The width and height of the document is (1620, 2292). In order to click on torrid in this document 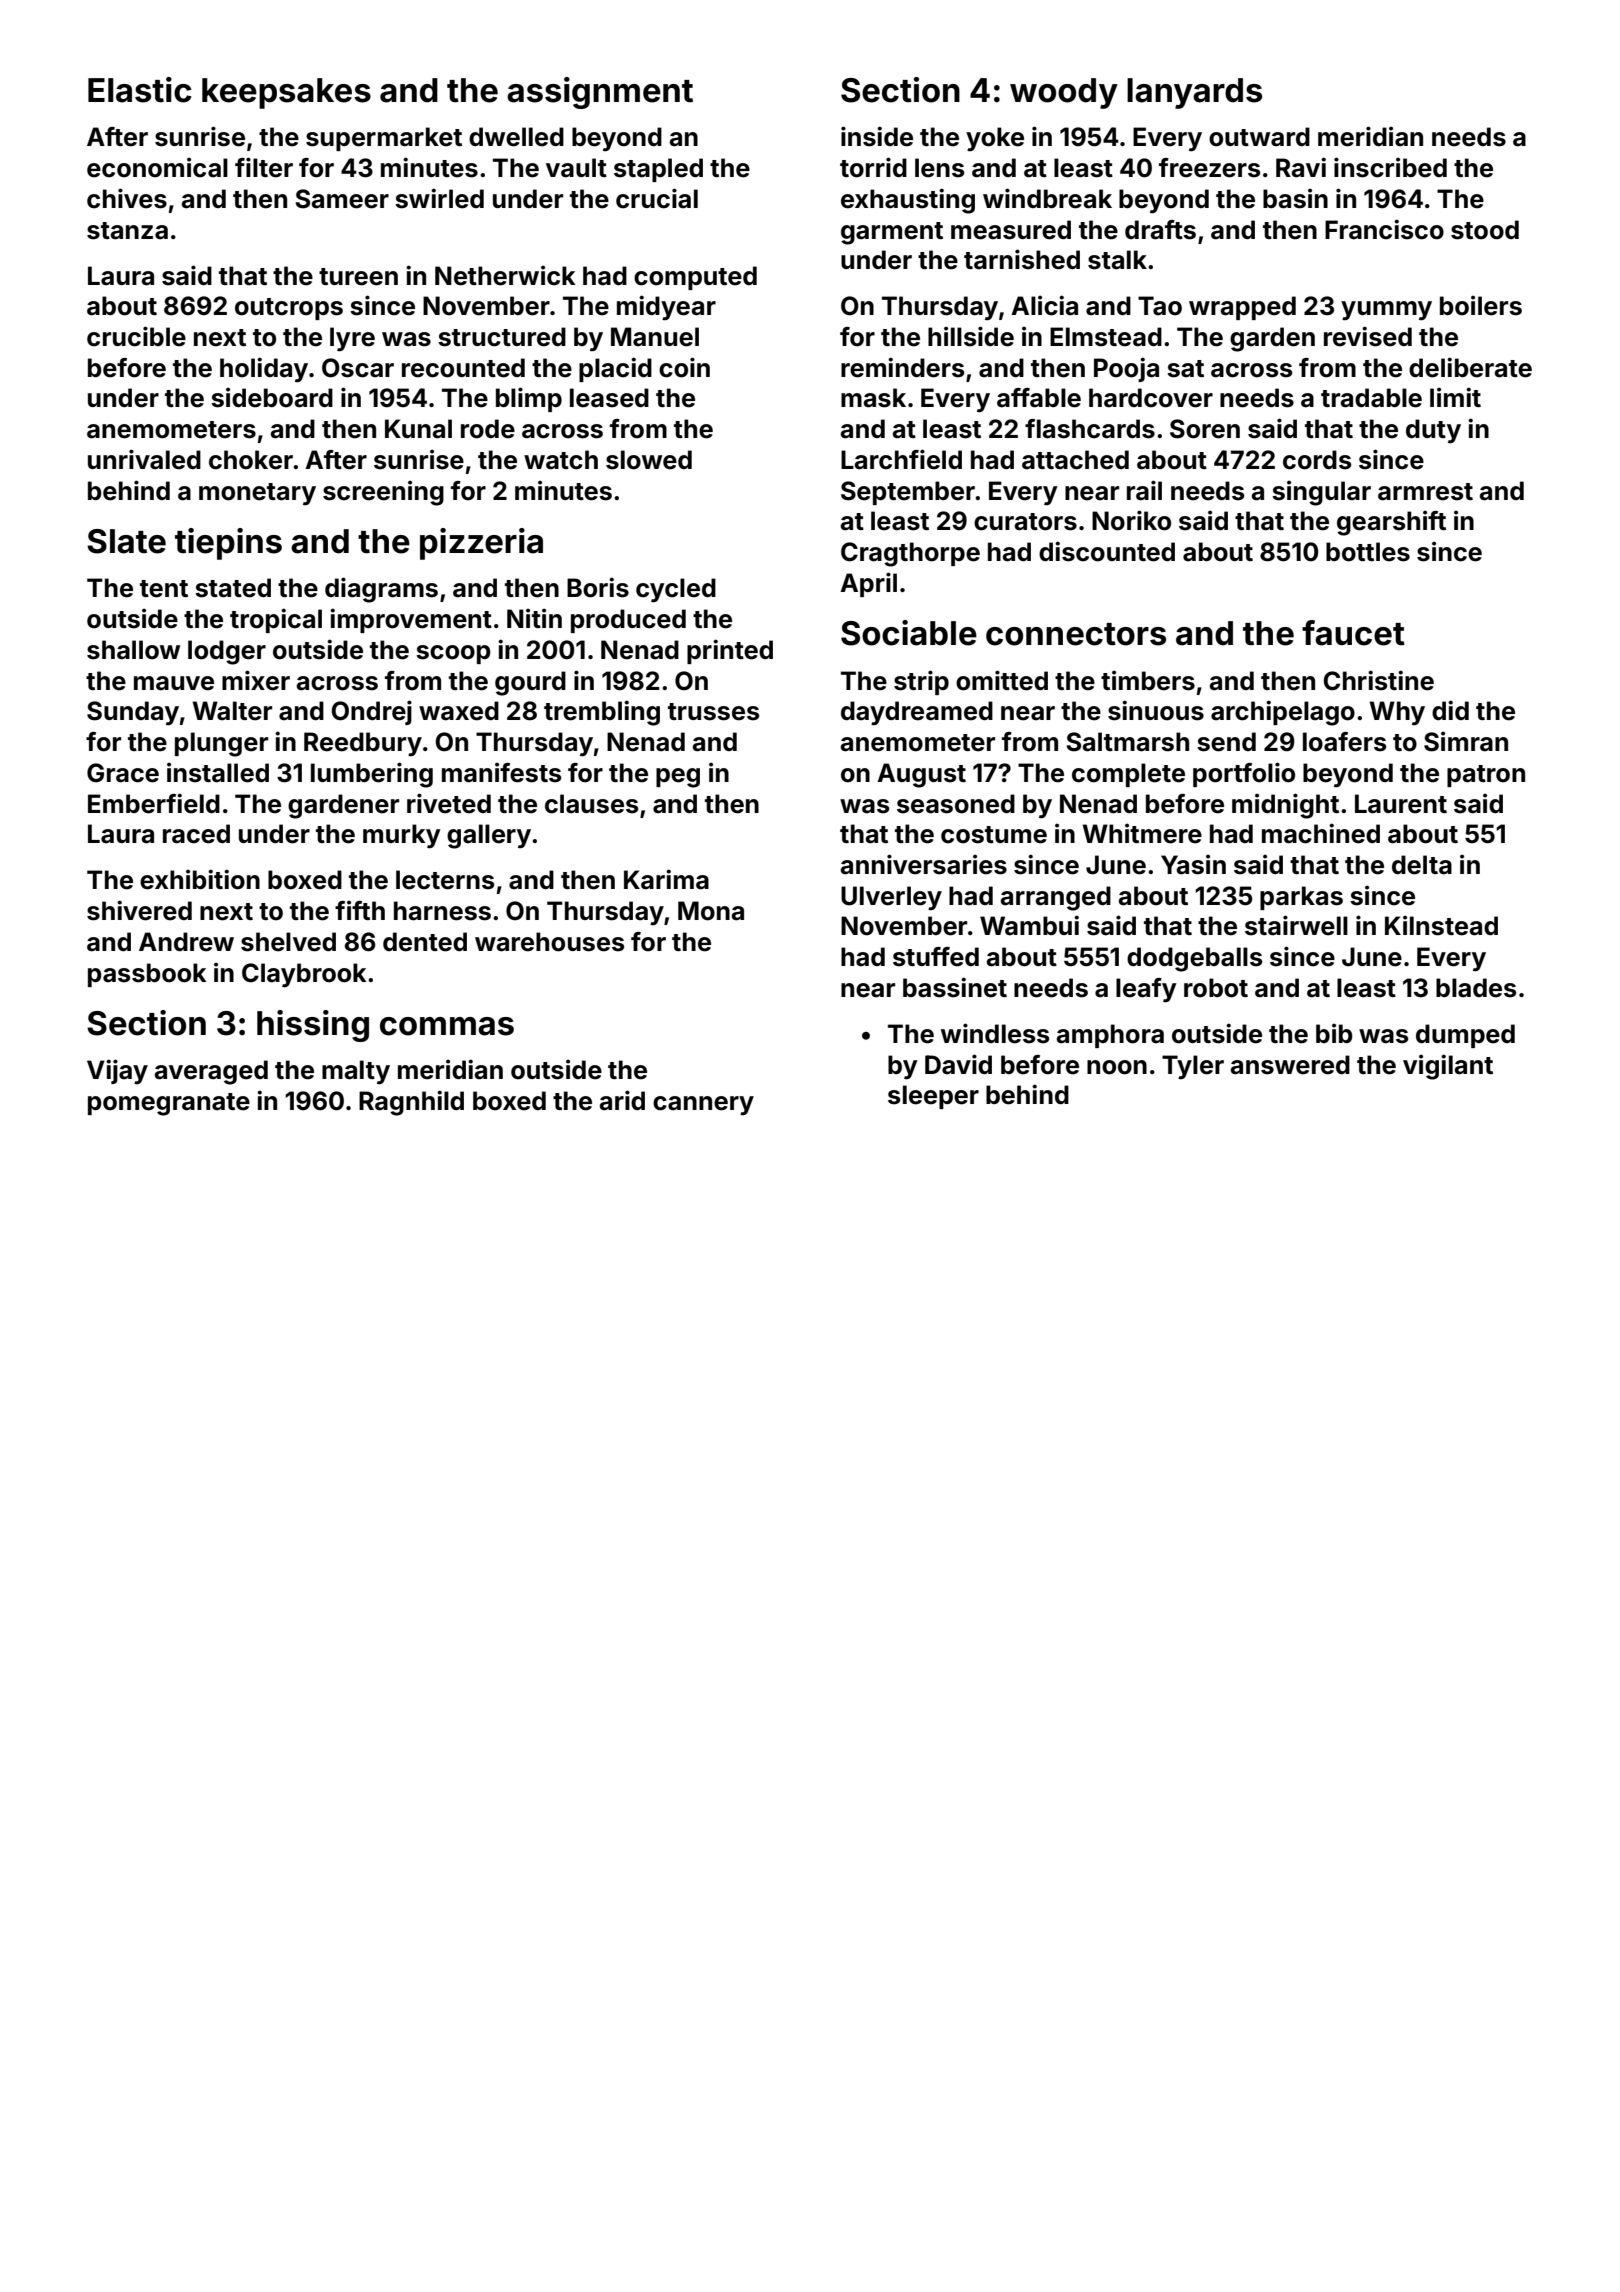, I will do `click(873, 167)`.
